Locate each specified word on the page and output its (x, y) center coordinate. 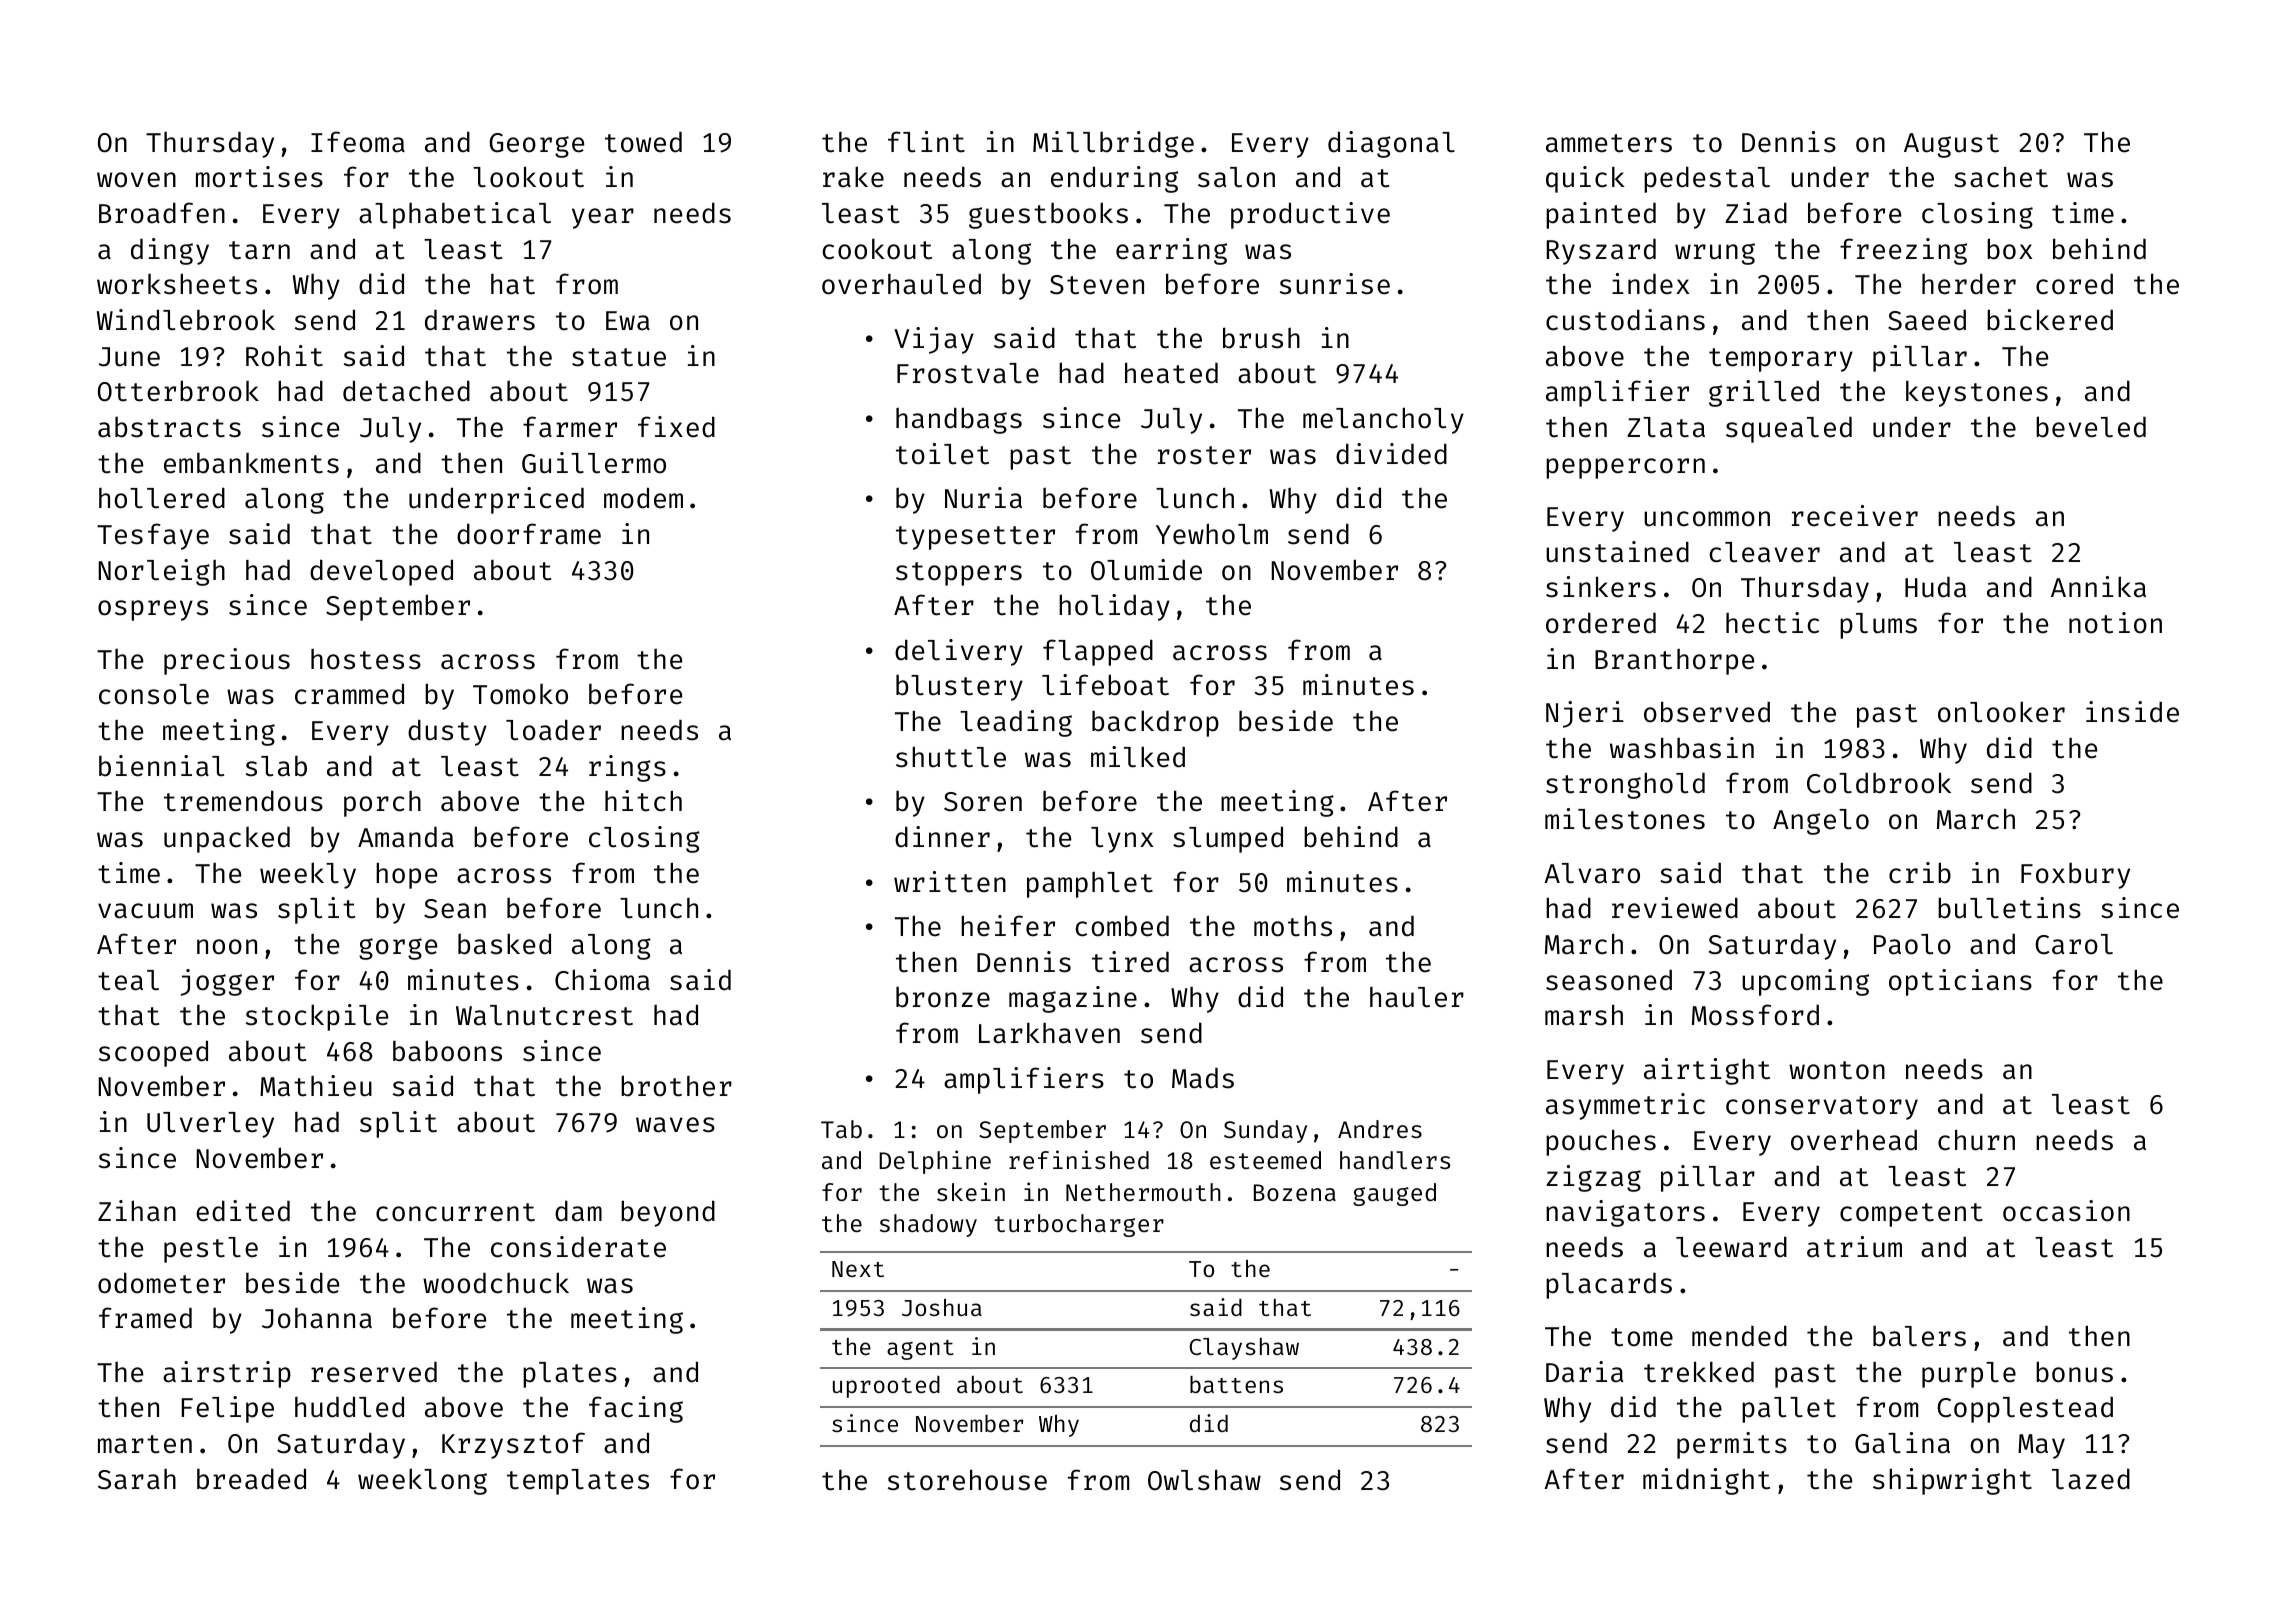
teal (128, 980)
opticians (1960, 982)
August (1951, 145)
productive (1310, 215)
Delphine (935, 1162)
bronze (943, 997)
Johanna (317, 1318)
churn (1976, 1140)
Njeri (1585, 714)
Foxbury (2075, 875)
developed (381, 572)
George (536, 145)
